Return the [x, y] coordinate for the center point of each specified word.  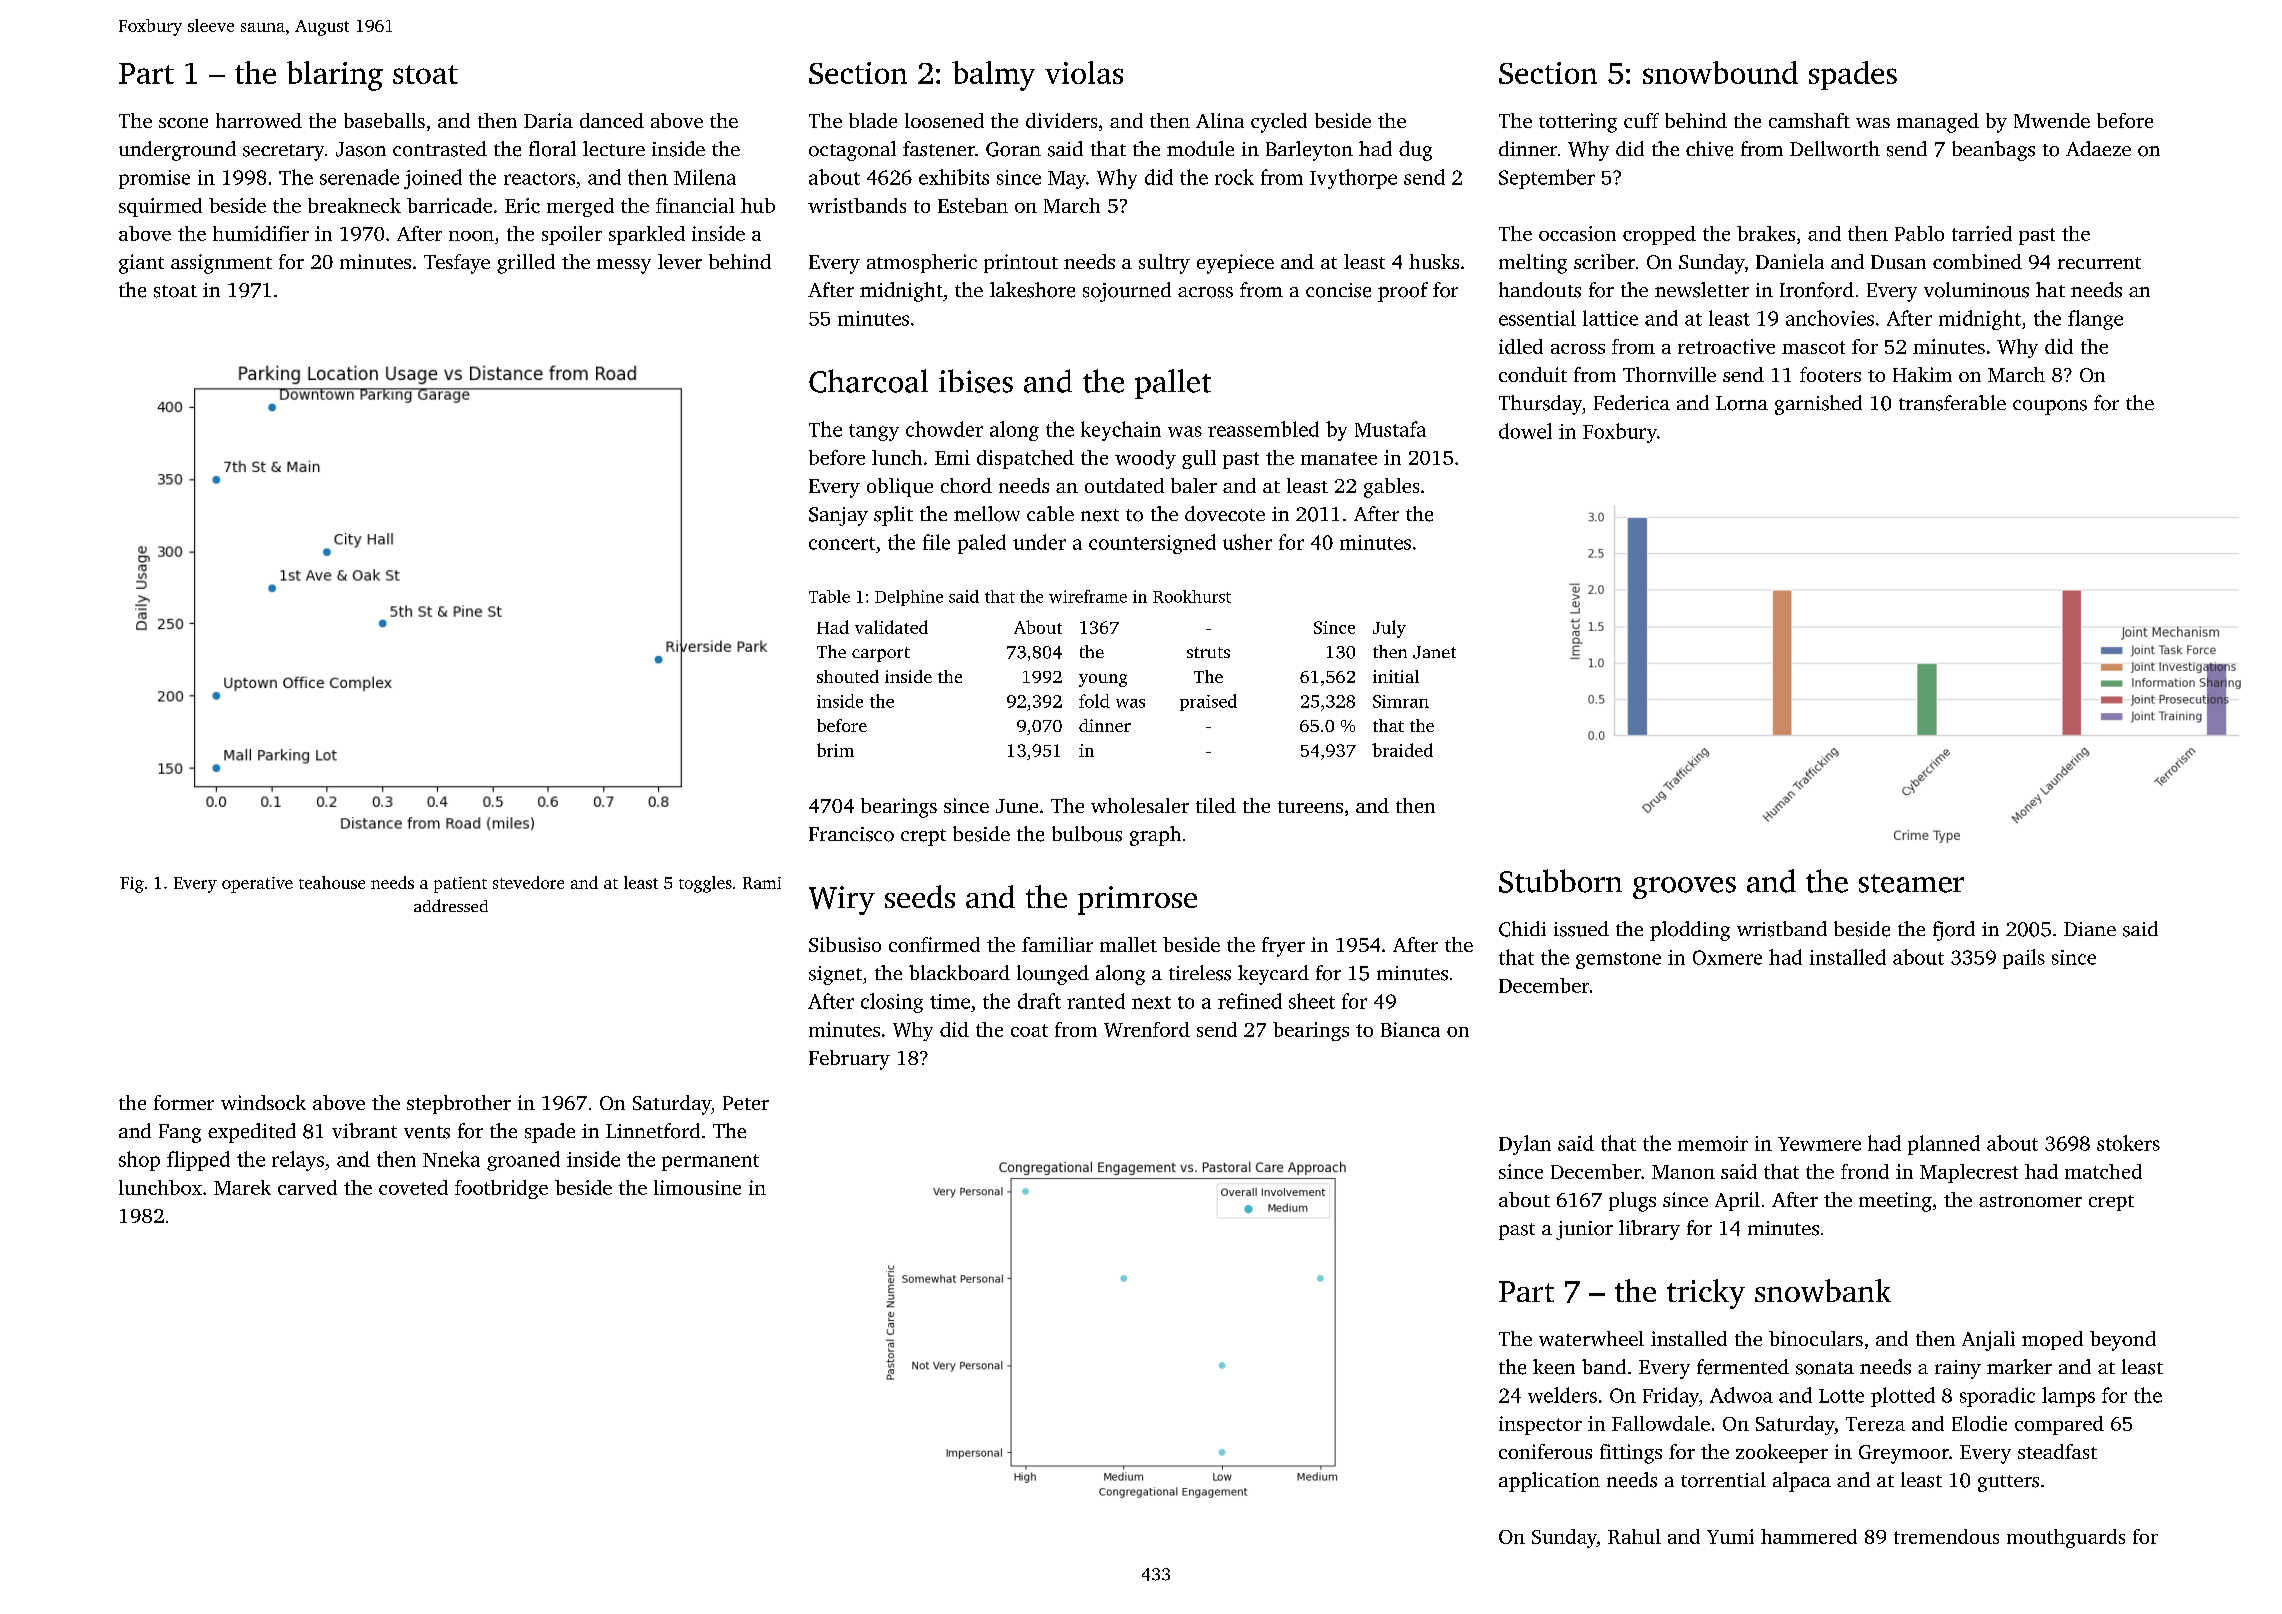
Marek [242, 1187]
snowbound [1720, 72]
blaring [335, 76]
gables [1391, 488]
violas [1084, 72]
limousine [697, 1187]
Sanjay [838, 516]
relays [298, 1161]
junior [1584, 1230]
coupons [2050, 407]
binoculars [1816, 1338]
